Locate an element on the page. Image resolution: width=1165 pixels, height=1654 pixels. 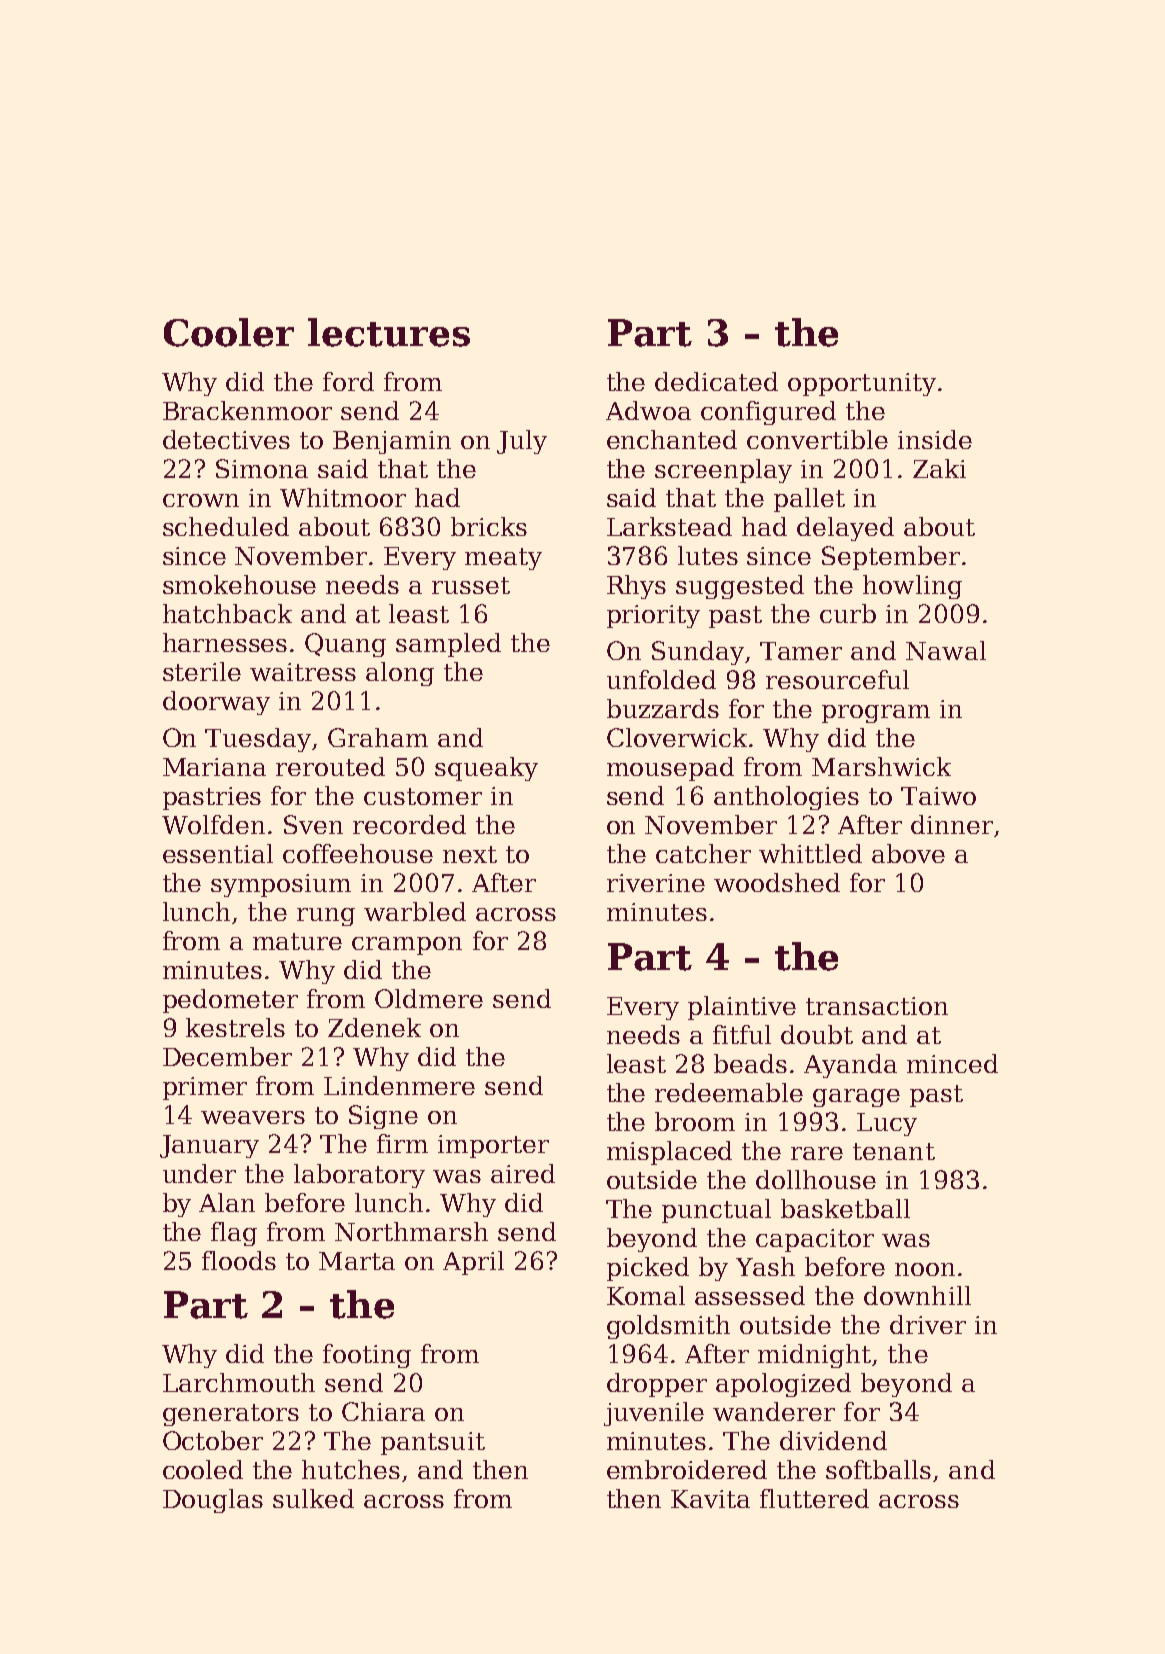
under is located at coordinates (199, 1173).
